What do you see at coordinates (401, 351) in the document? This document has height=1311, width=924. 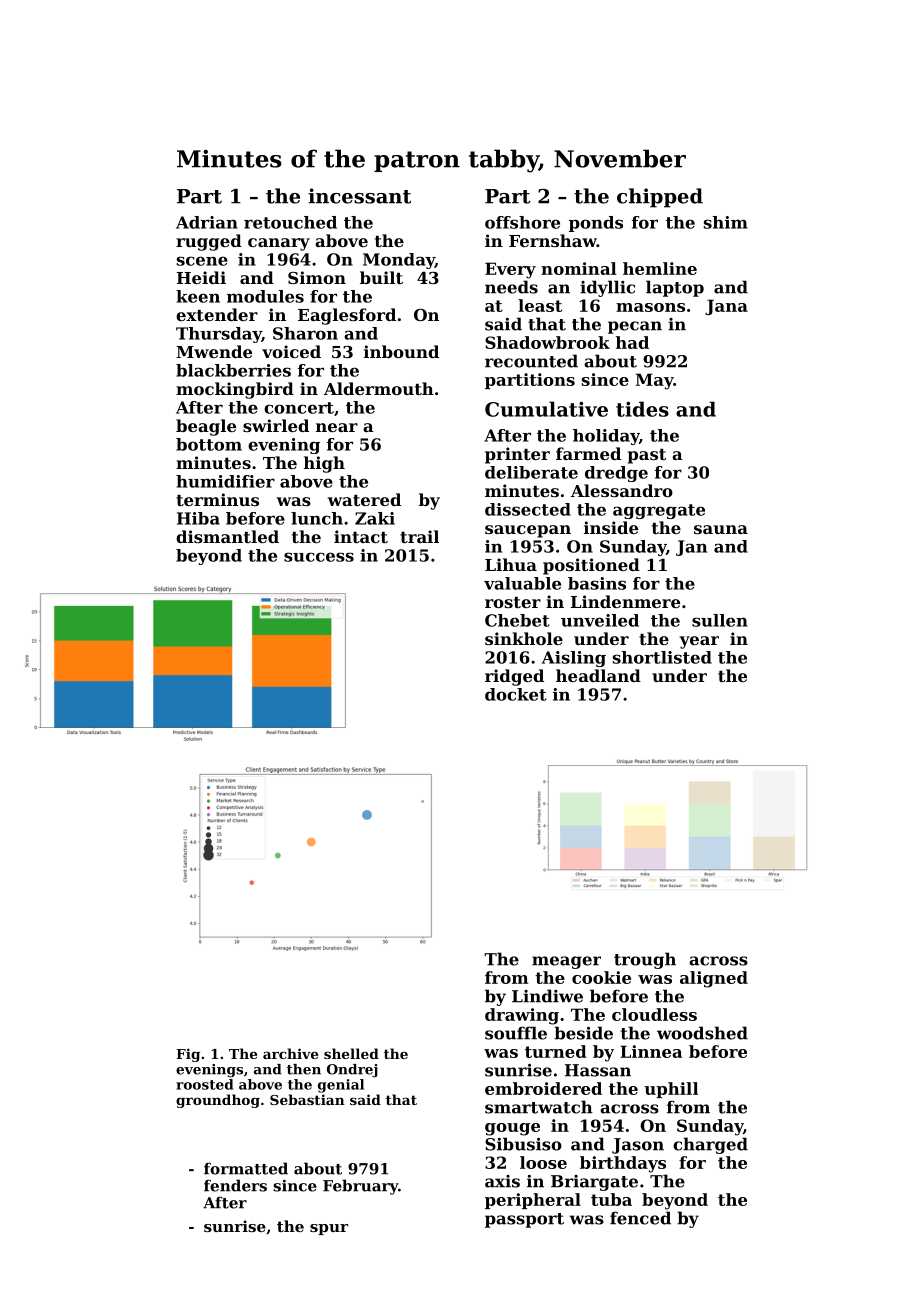 I see `inbound` at bounding box center [401, 351].
